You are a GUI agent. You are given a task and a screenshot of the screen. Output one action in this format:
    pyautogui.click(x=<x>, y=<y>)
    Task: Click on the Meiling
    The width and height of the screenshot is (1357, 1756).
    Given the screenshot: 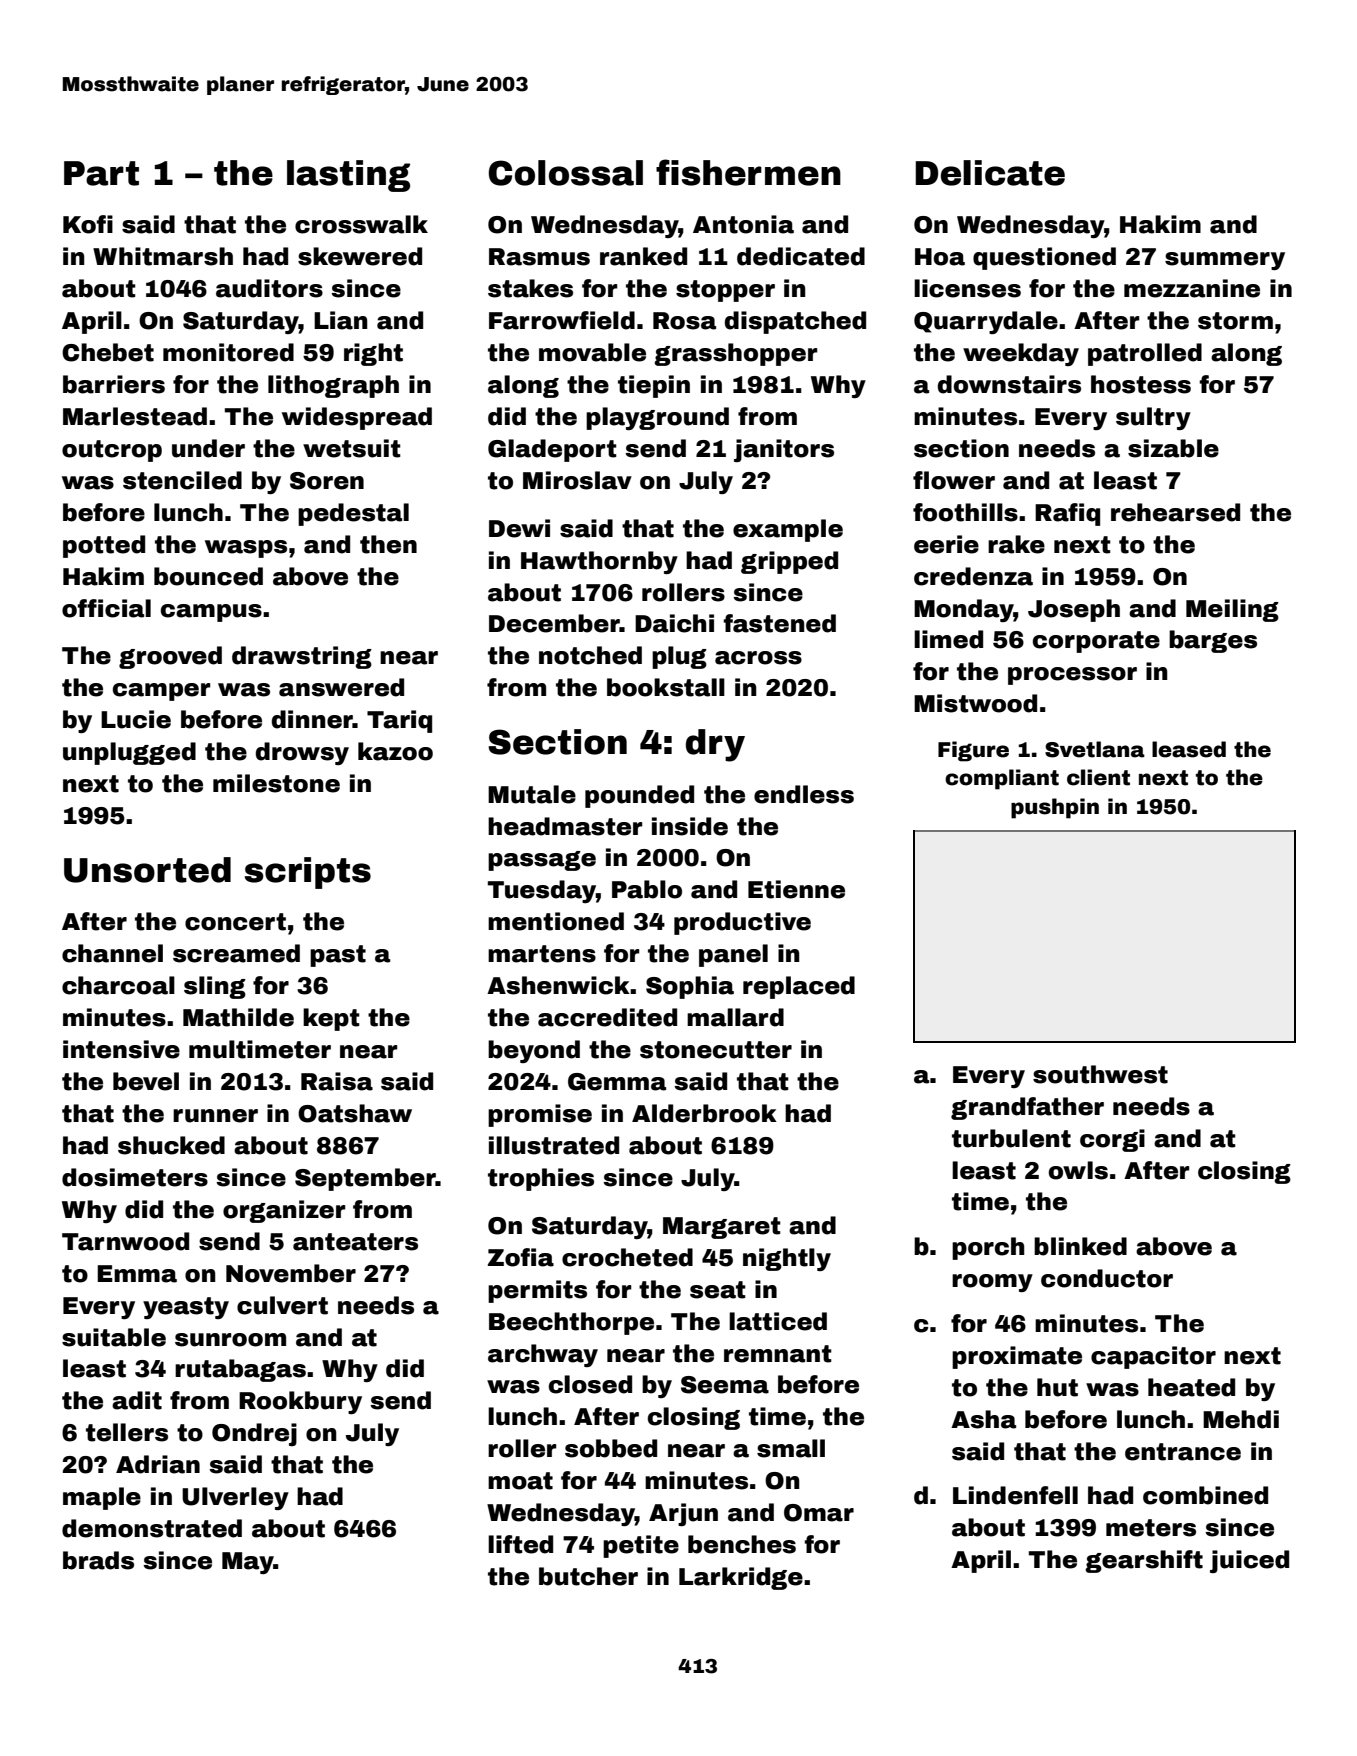 What is the action you would take?
    pyautogui.click(x=1232, y=610)
